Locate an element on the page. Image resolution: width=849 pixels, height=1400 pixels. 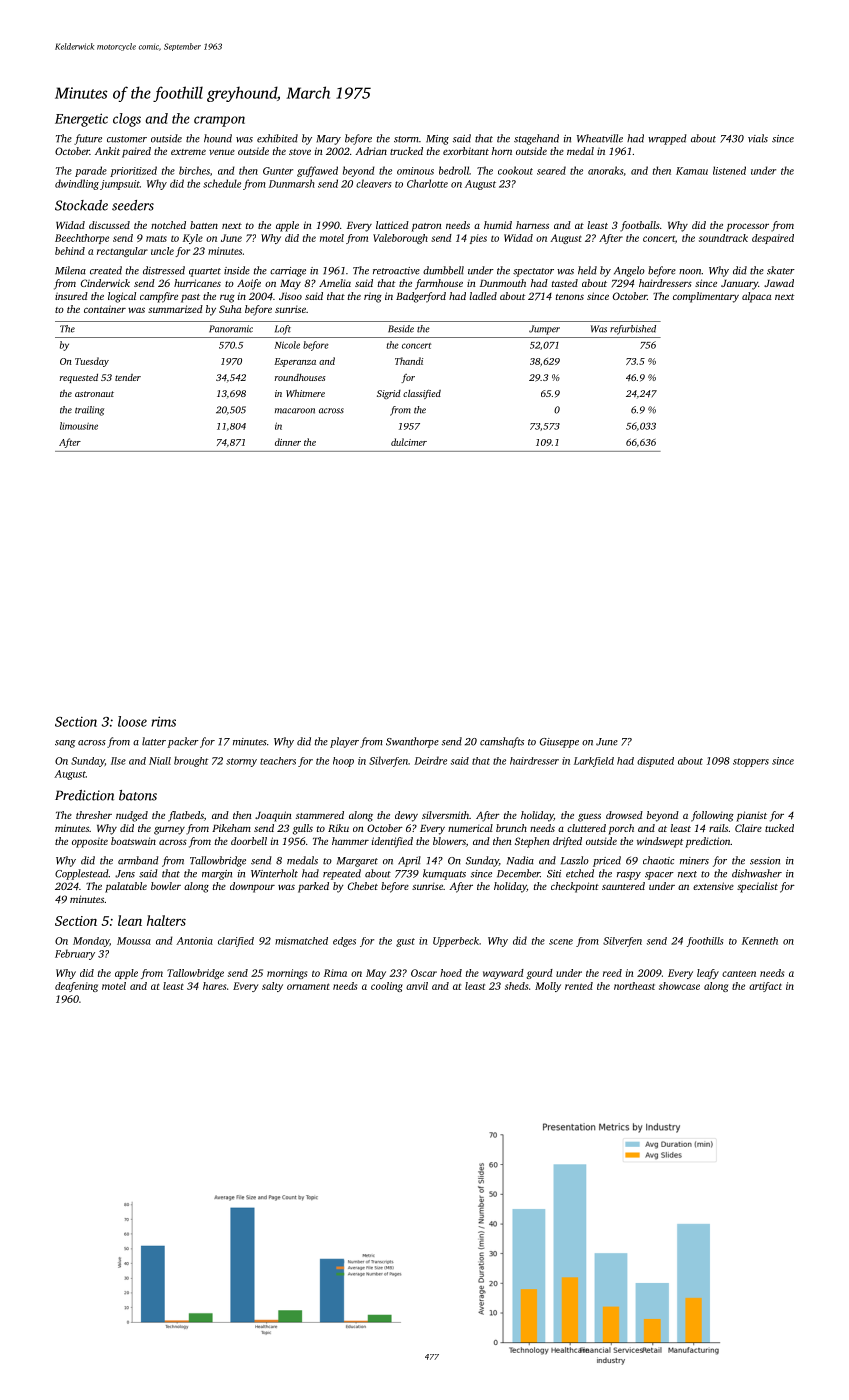
Swanthorpe is located at coordinates (412, 742).
